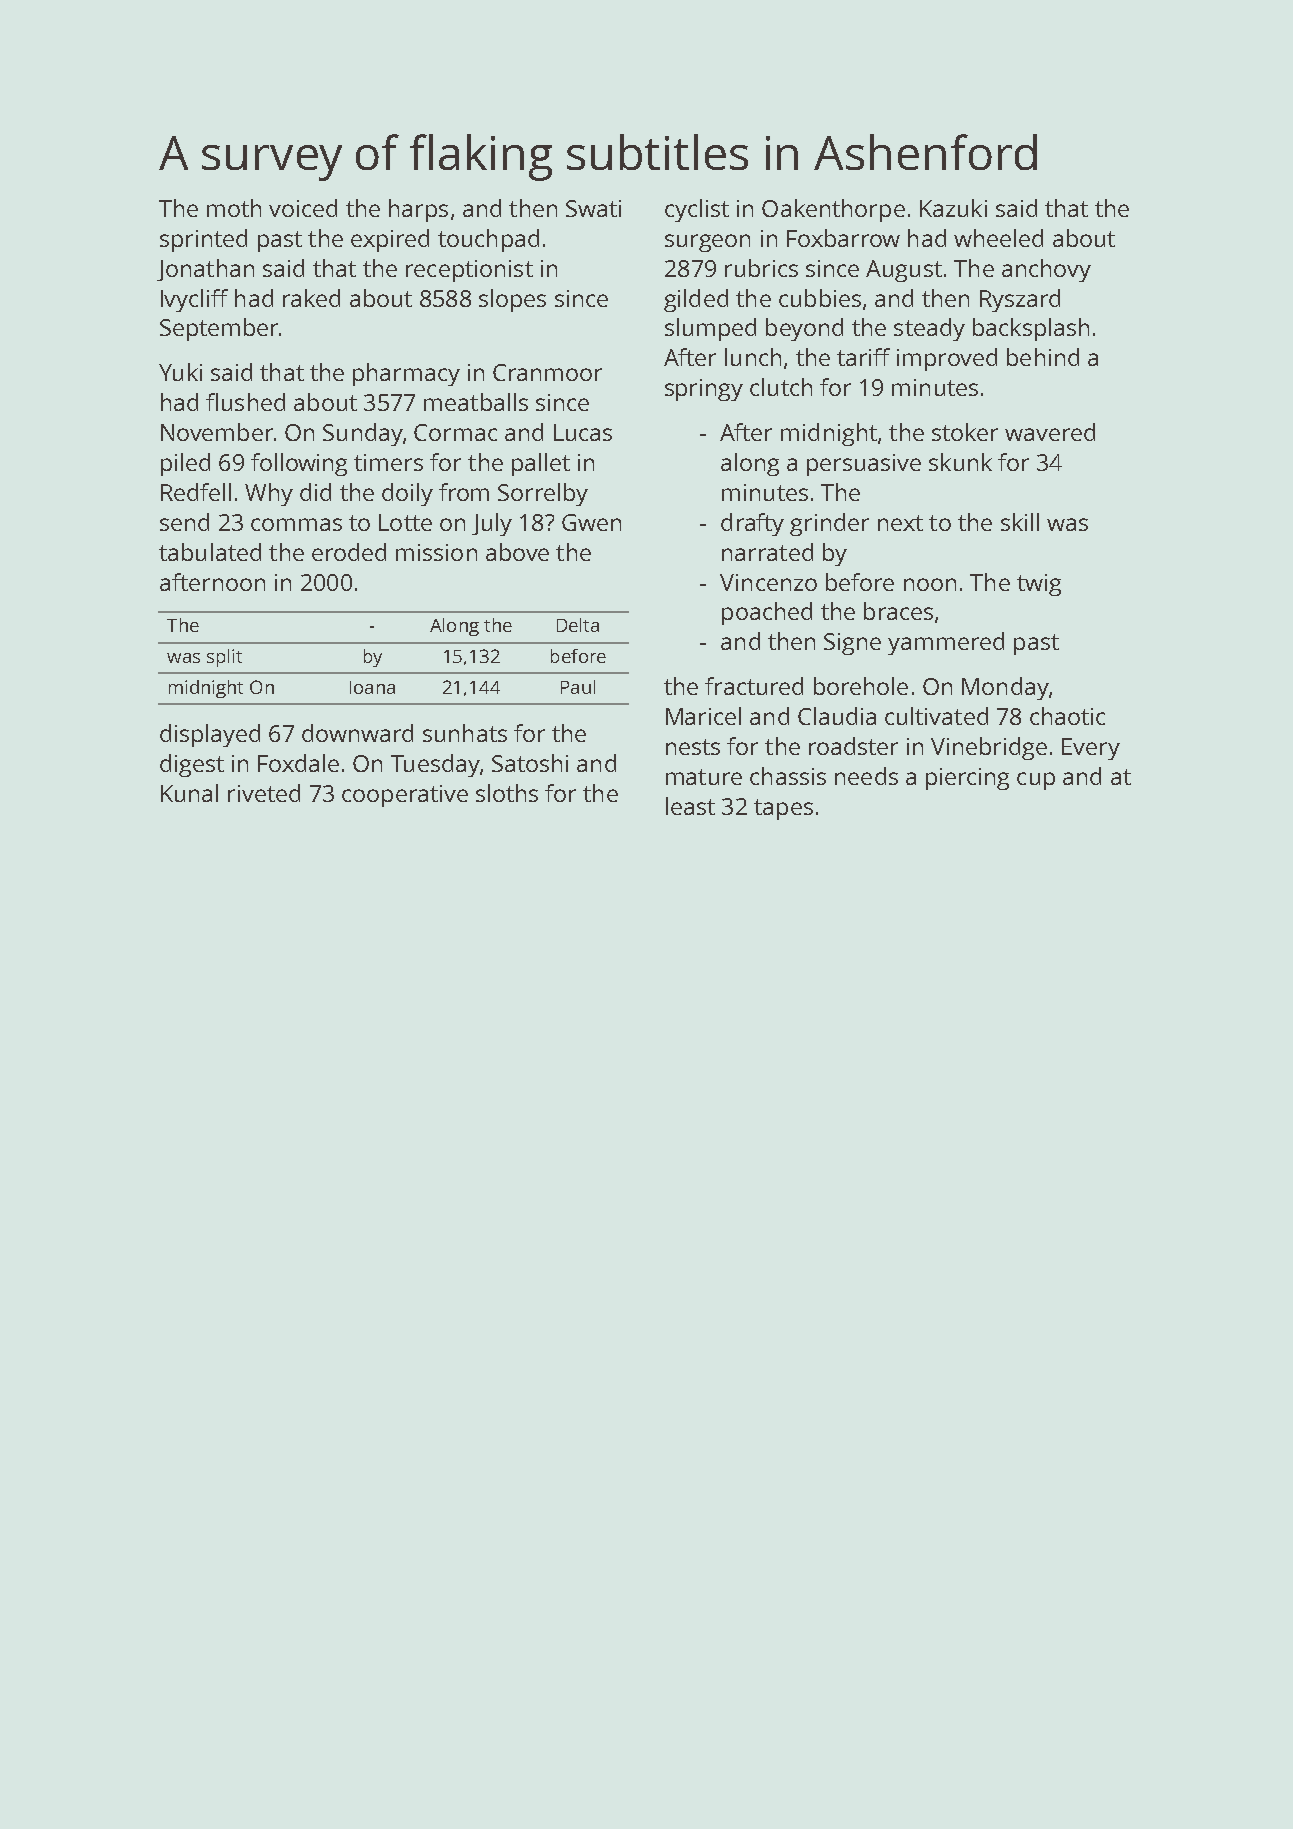 This screenshot has height=1829, width=1293. I want to click on least, so click(690, 806).
